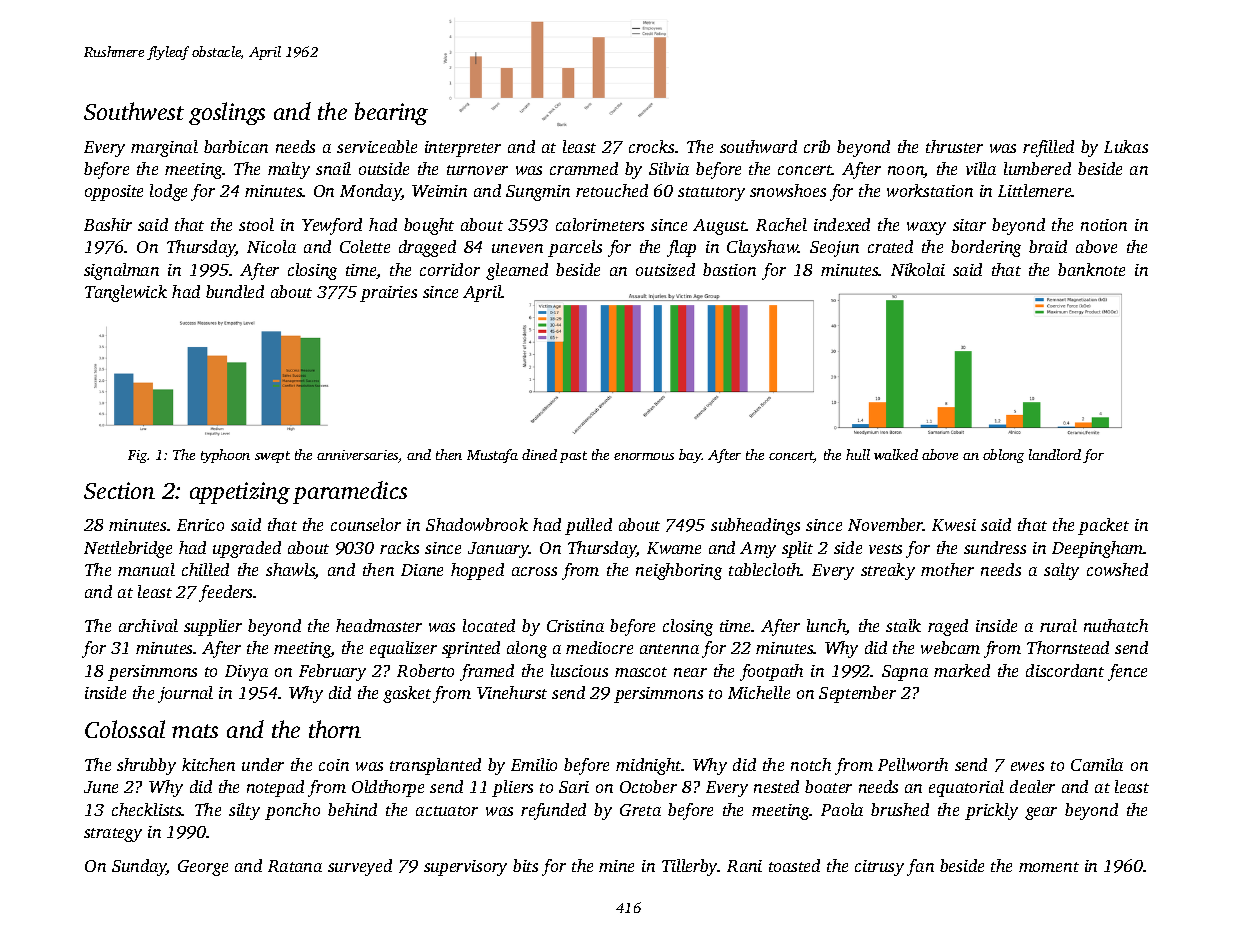  What do you see at coordinates (1126, 146) in the image?
I see `Lukas` at bounding box center [1126, 146].
